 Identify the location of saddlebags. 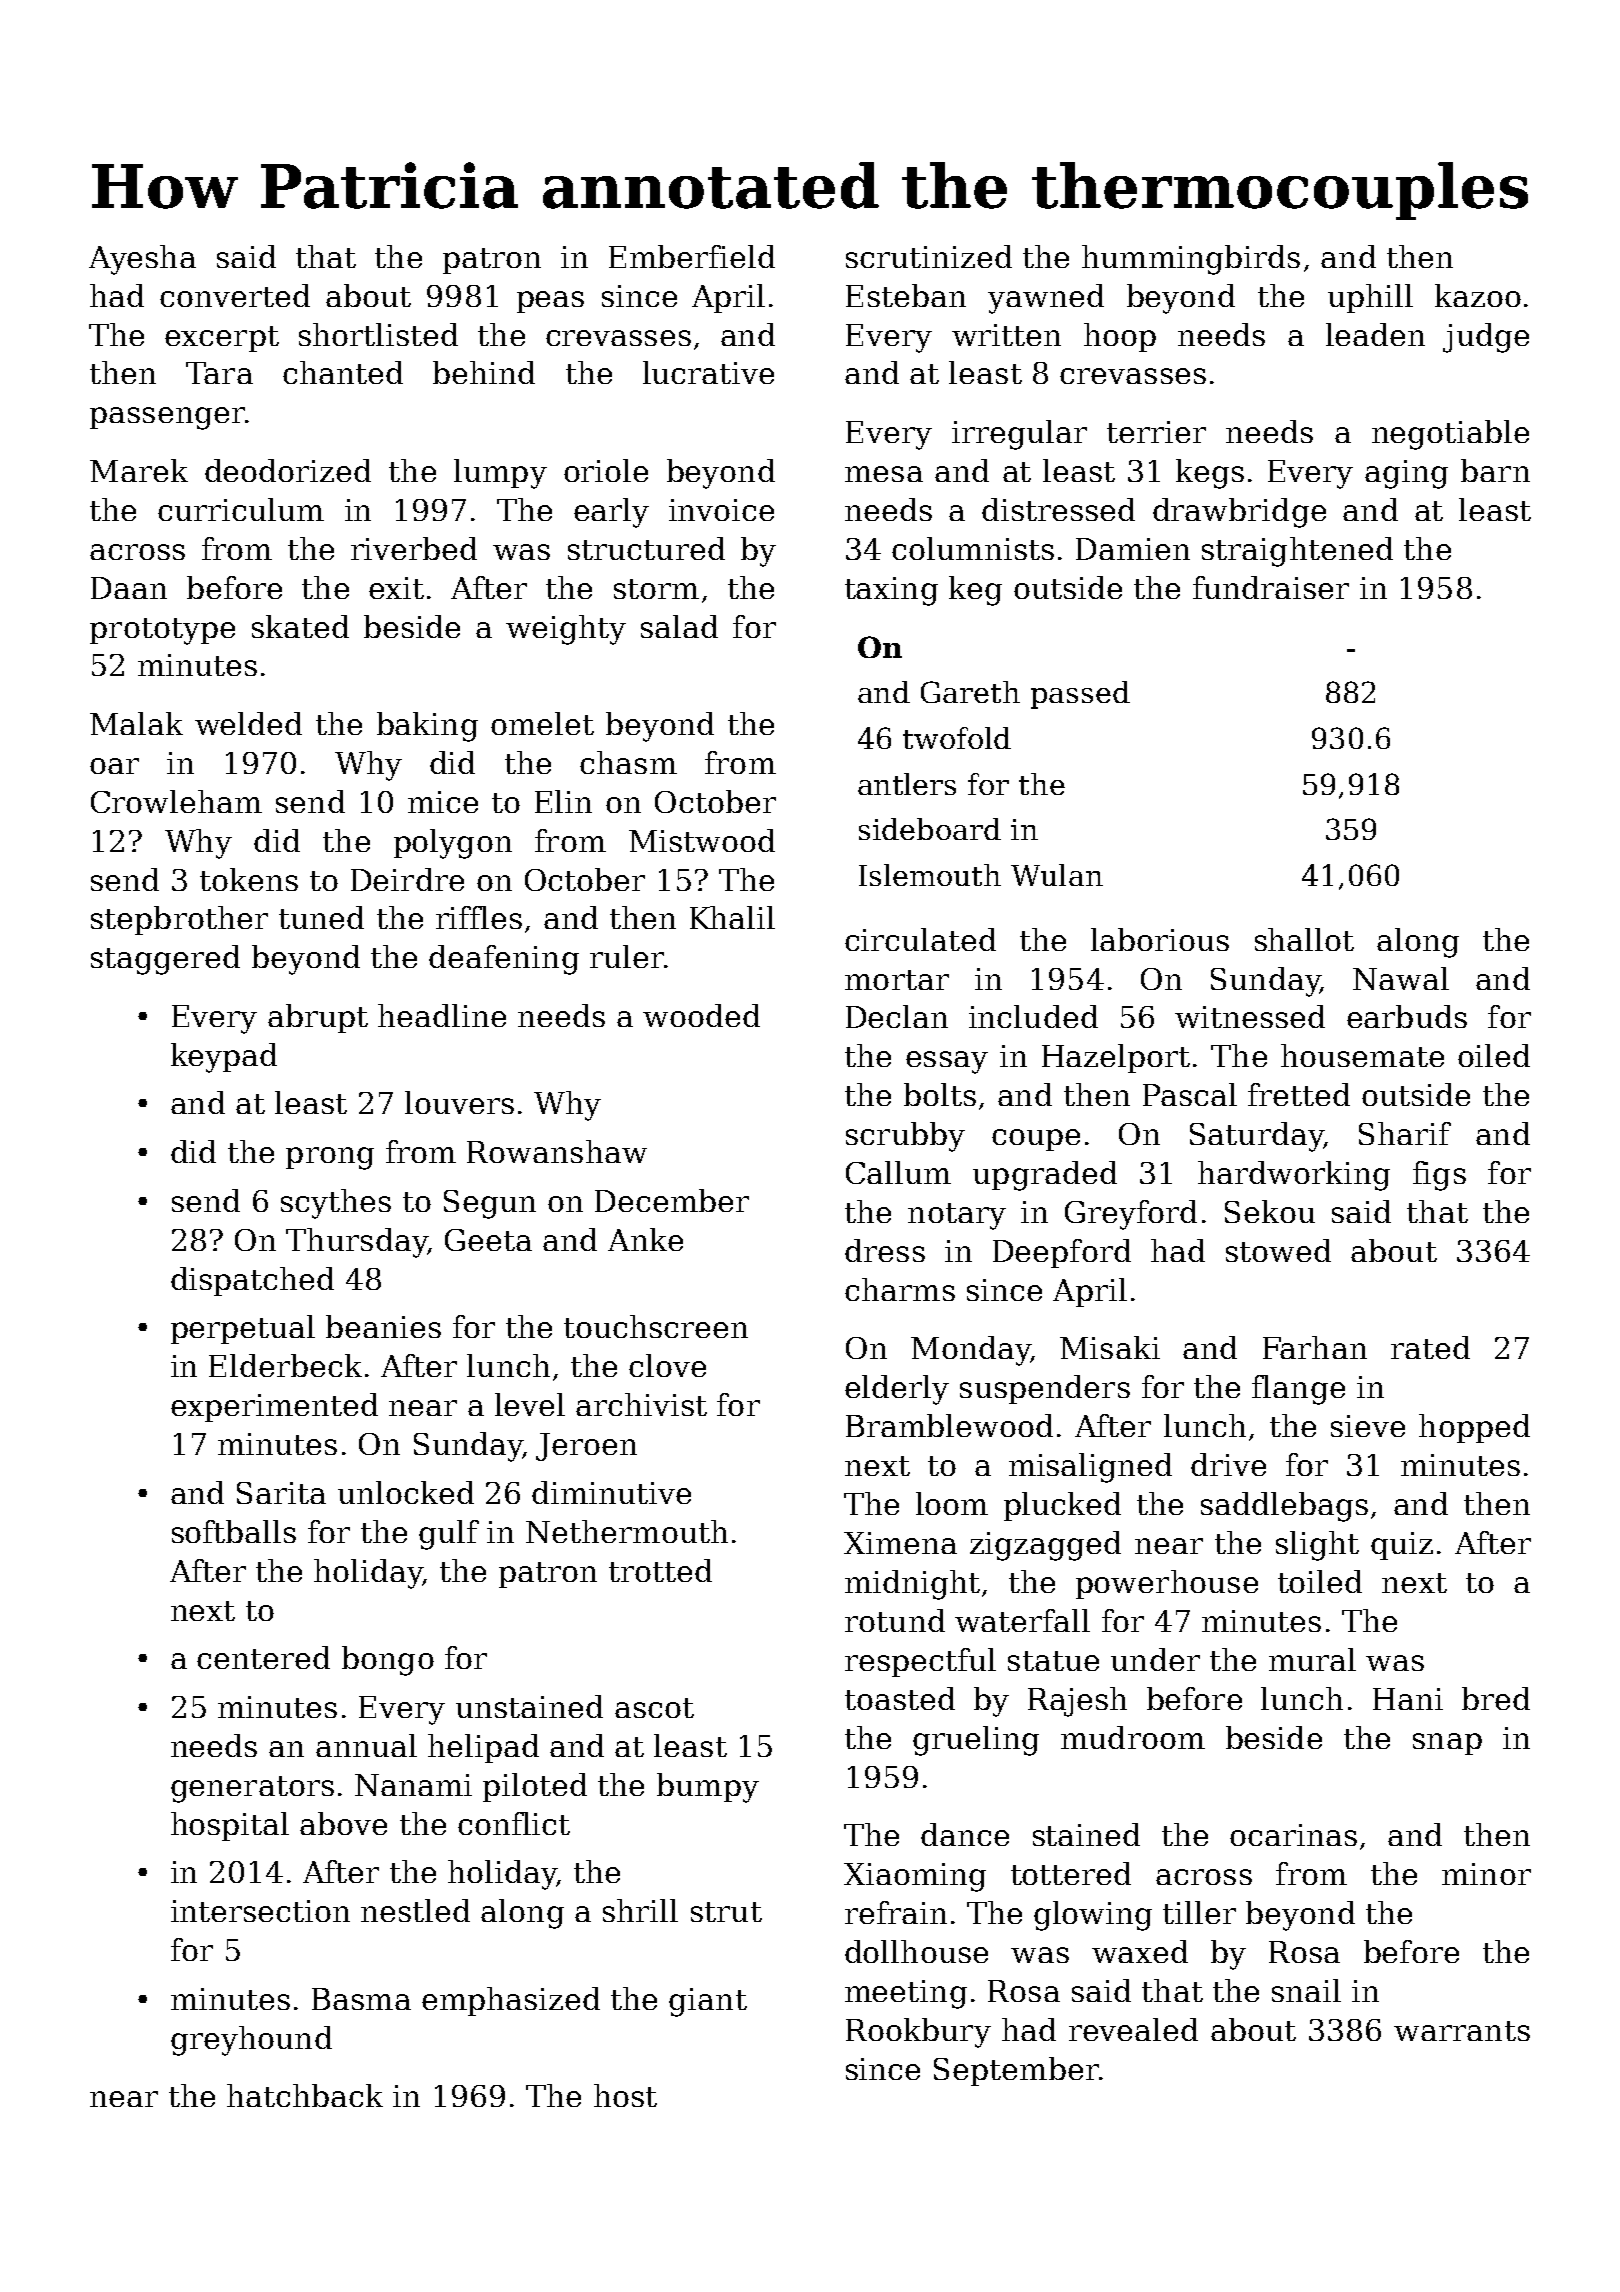
(1284, 1507).
